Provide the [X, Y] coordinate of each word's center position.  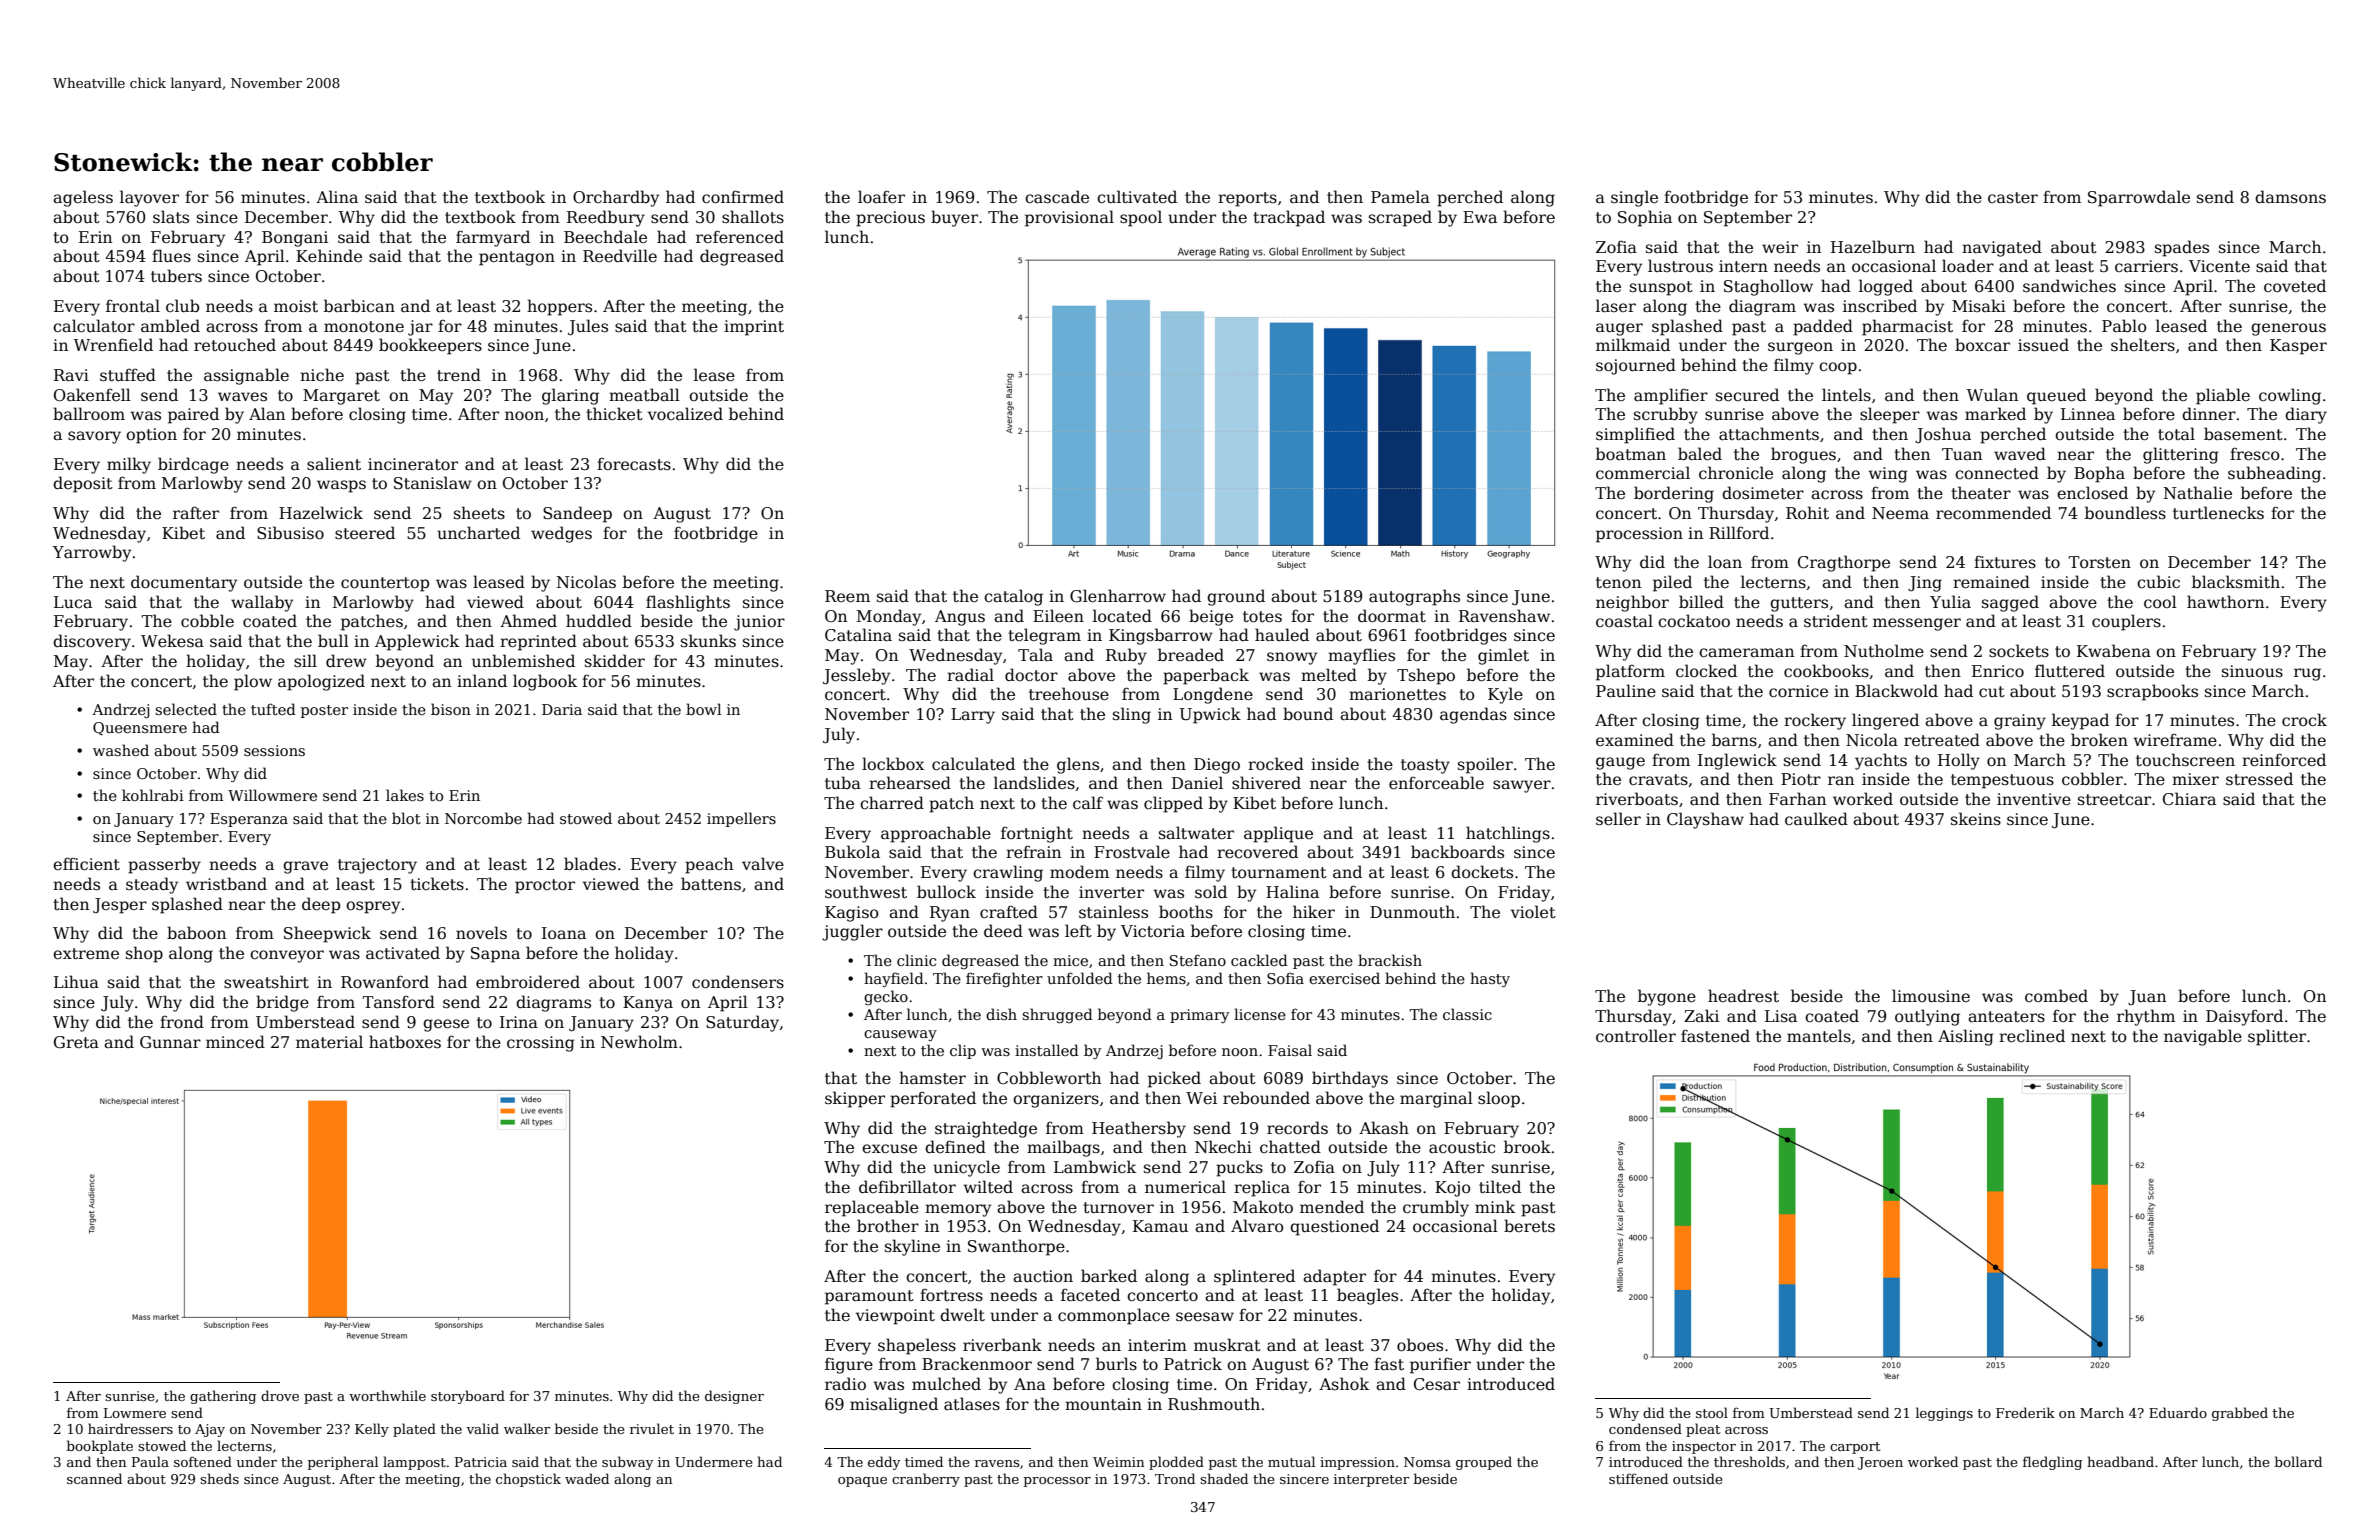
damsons [2290, 197]
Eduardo [2178, 1412]
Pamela [1400, 197]
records [1297, 1128]
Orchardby [616, 198]
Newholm [639, 1042]
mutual [1291, 1461]
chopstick [528, 1480]
